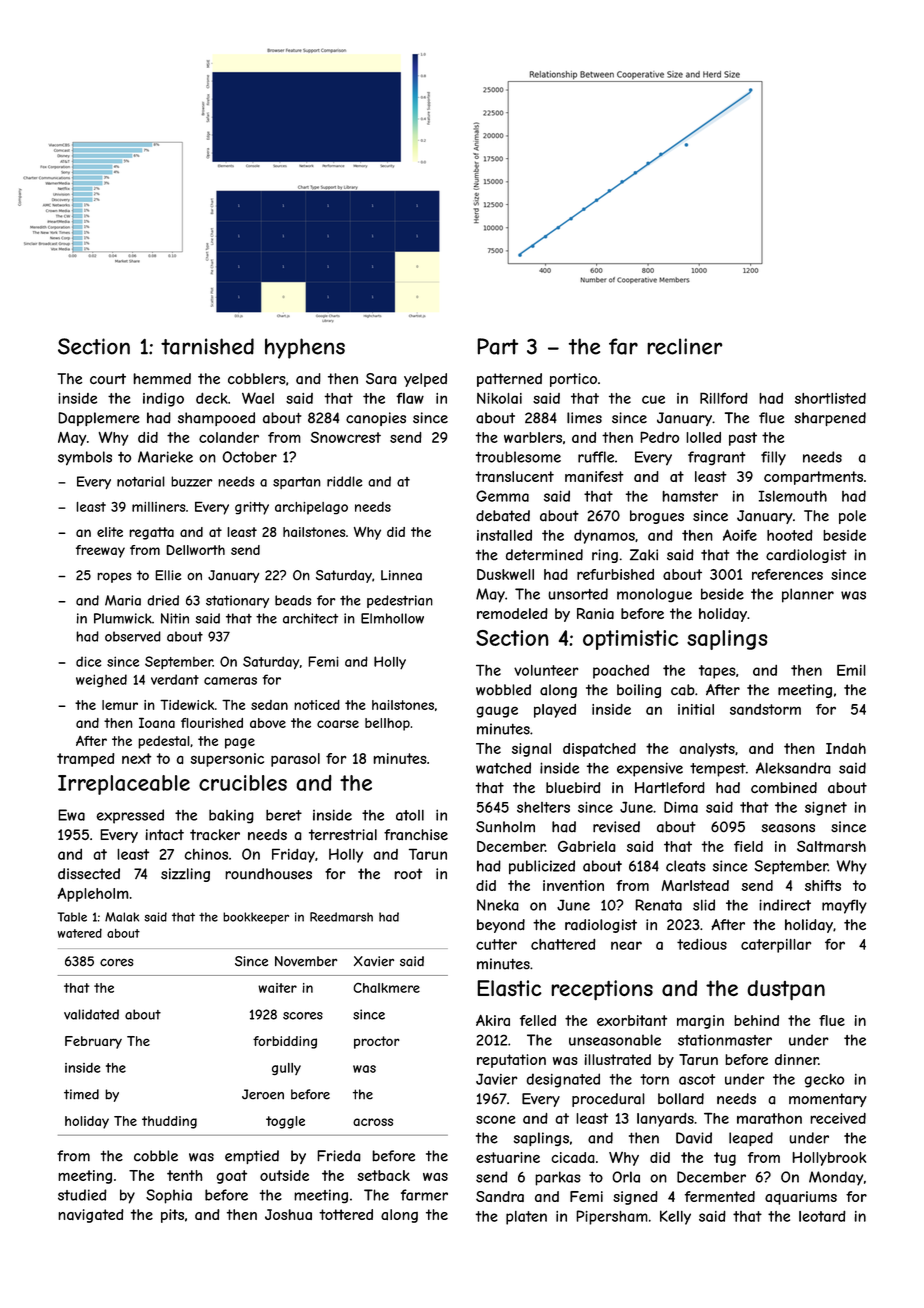 The width and height of the screenshot is (924, 1308). Describe the element at coordinates (784, 787) in the screenshot. I see `combined` at that location.
